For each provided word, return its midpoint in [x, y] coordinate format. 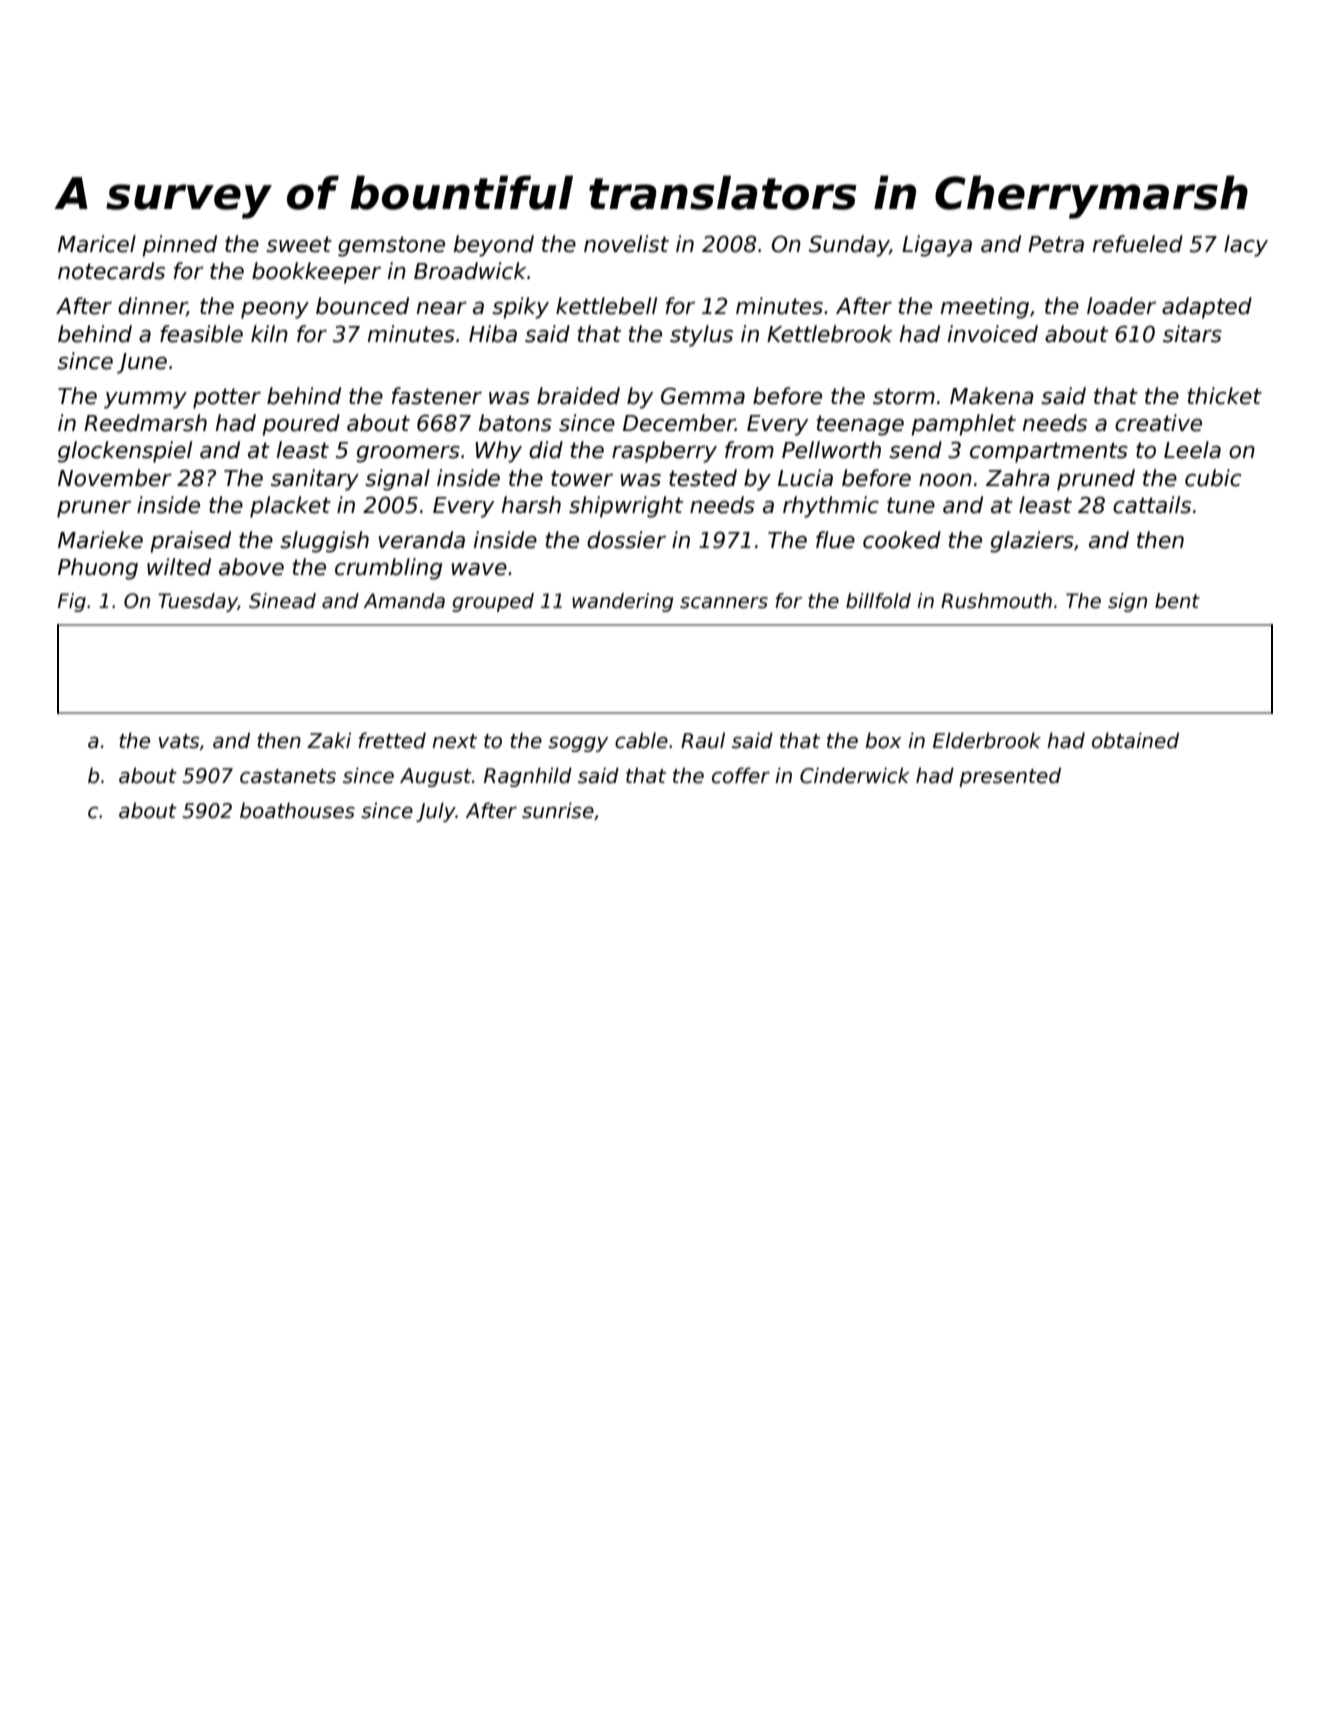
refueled [1138, 244]
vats [179, 741]
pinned [179, 246]
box [883, 740]
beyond [494, 246]
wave [479, 569]
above [251, 567]
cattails [1152, 505]
